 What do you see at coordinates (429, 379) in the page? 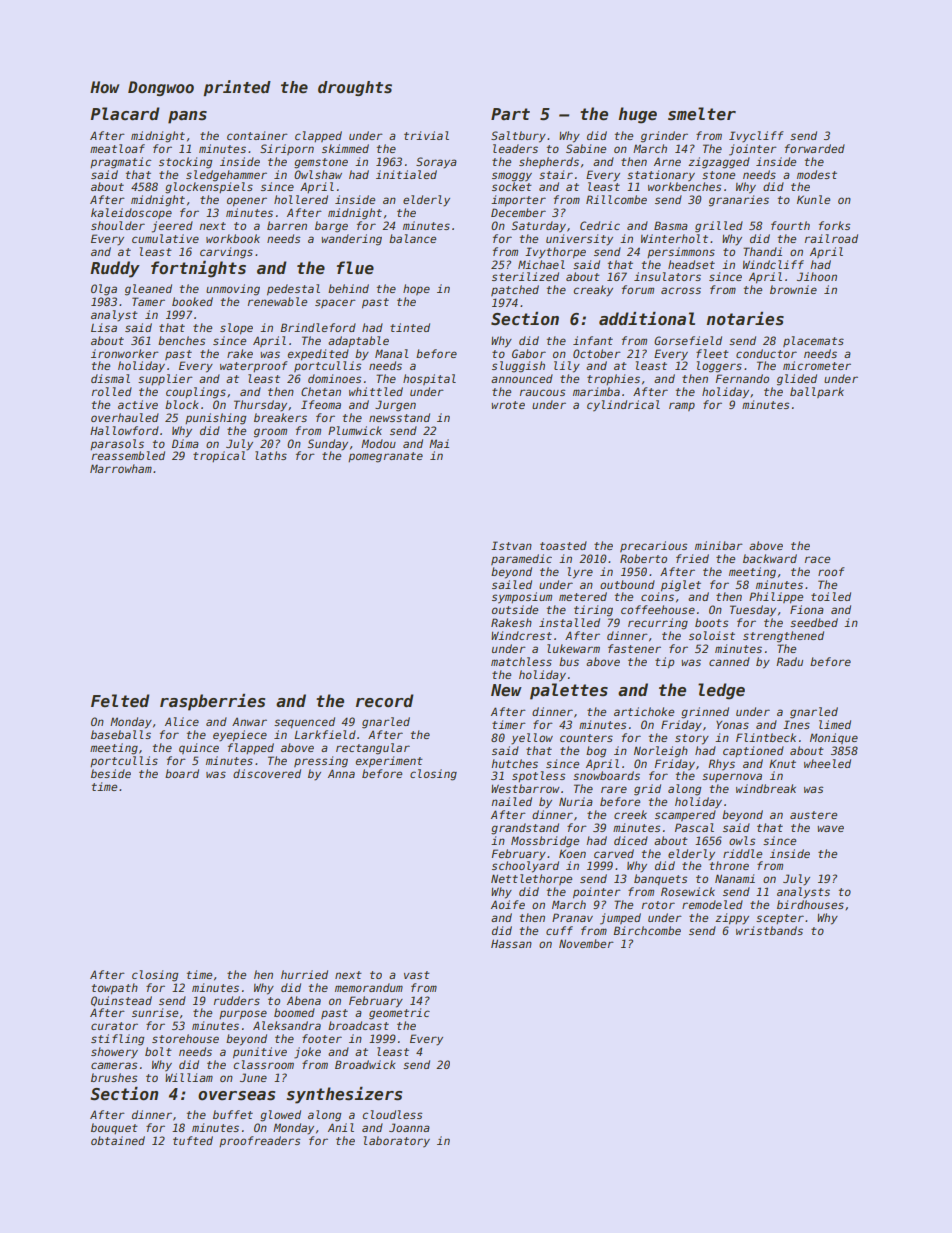
I see `hospital` at bounding box center [429, 379].
